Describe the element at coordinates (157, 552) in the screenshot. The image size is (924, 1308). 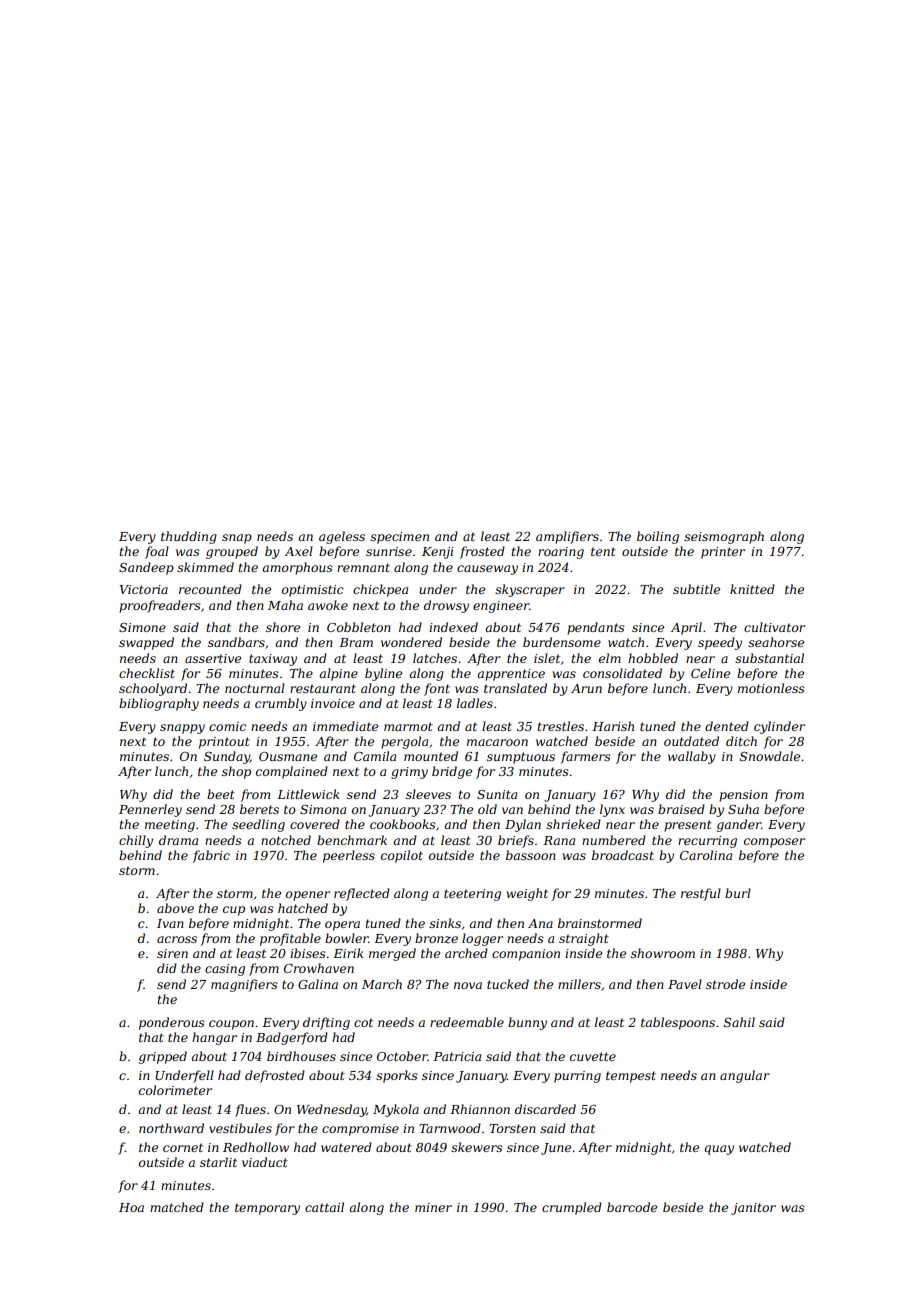
I see `foal` at that location.
